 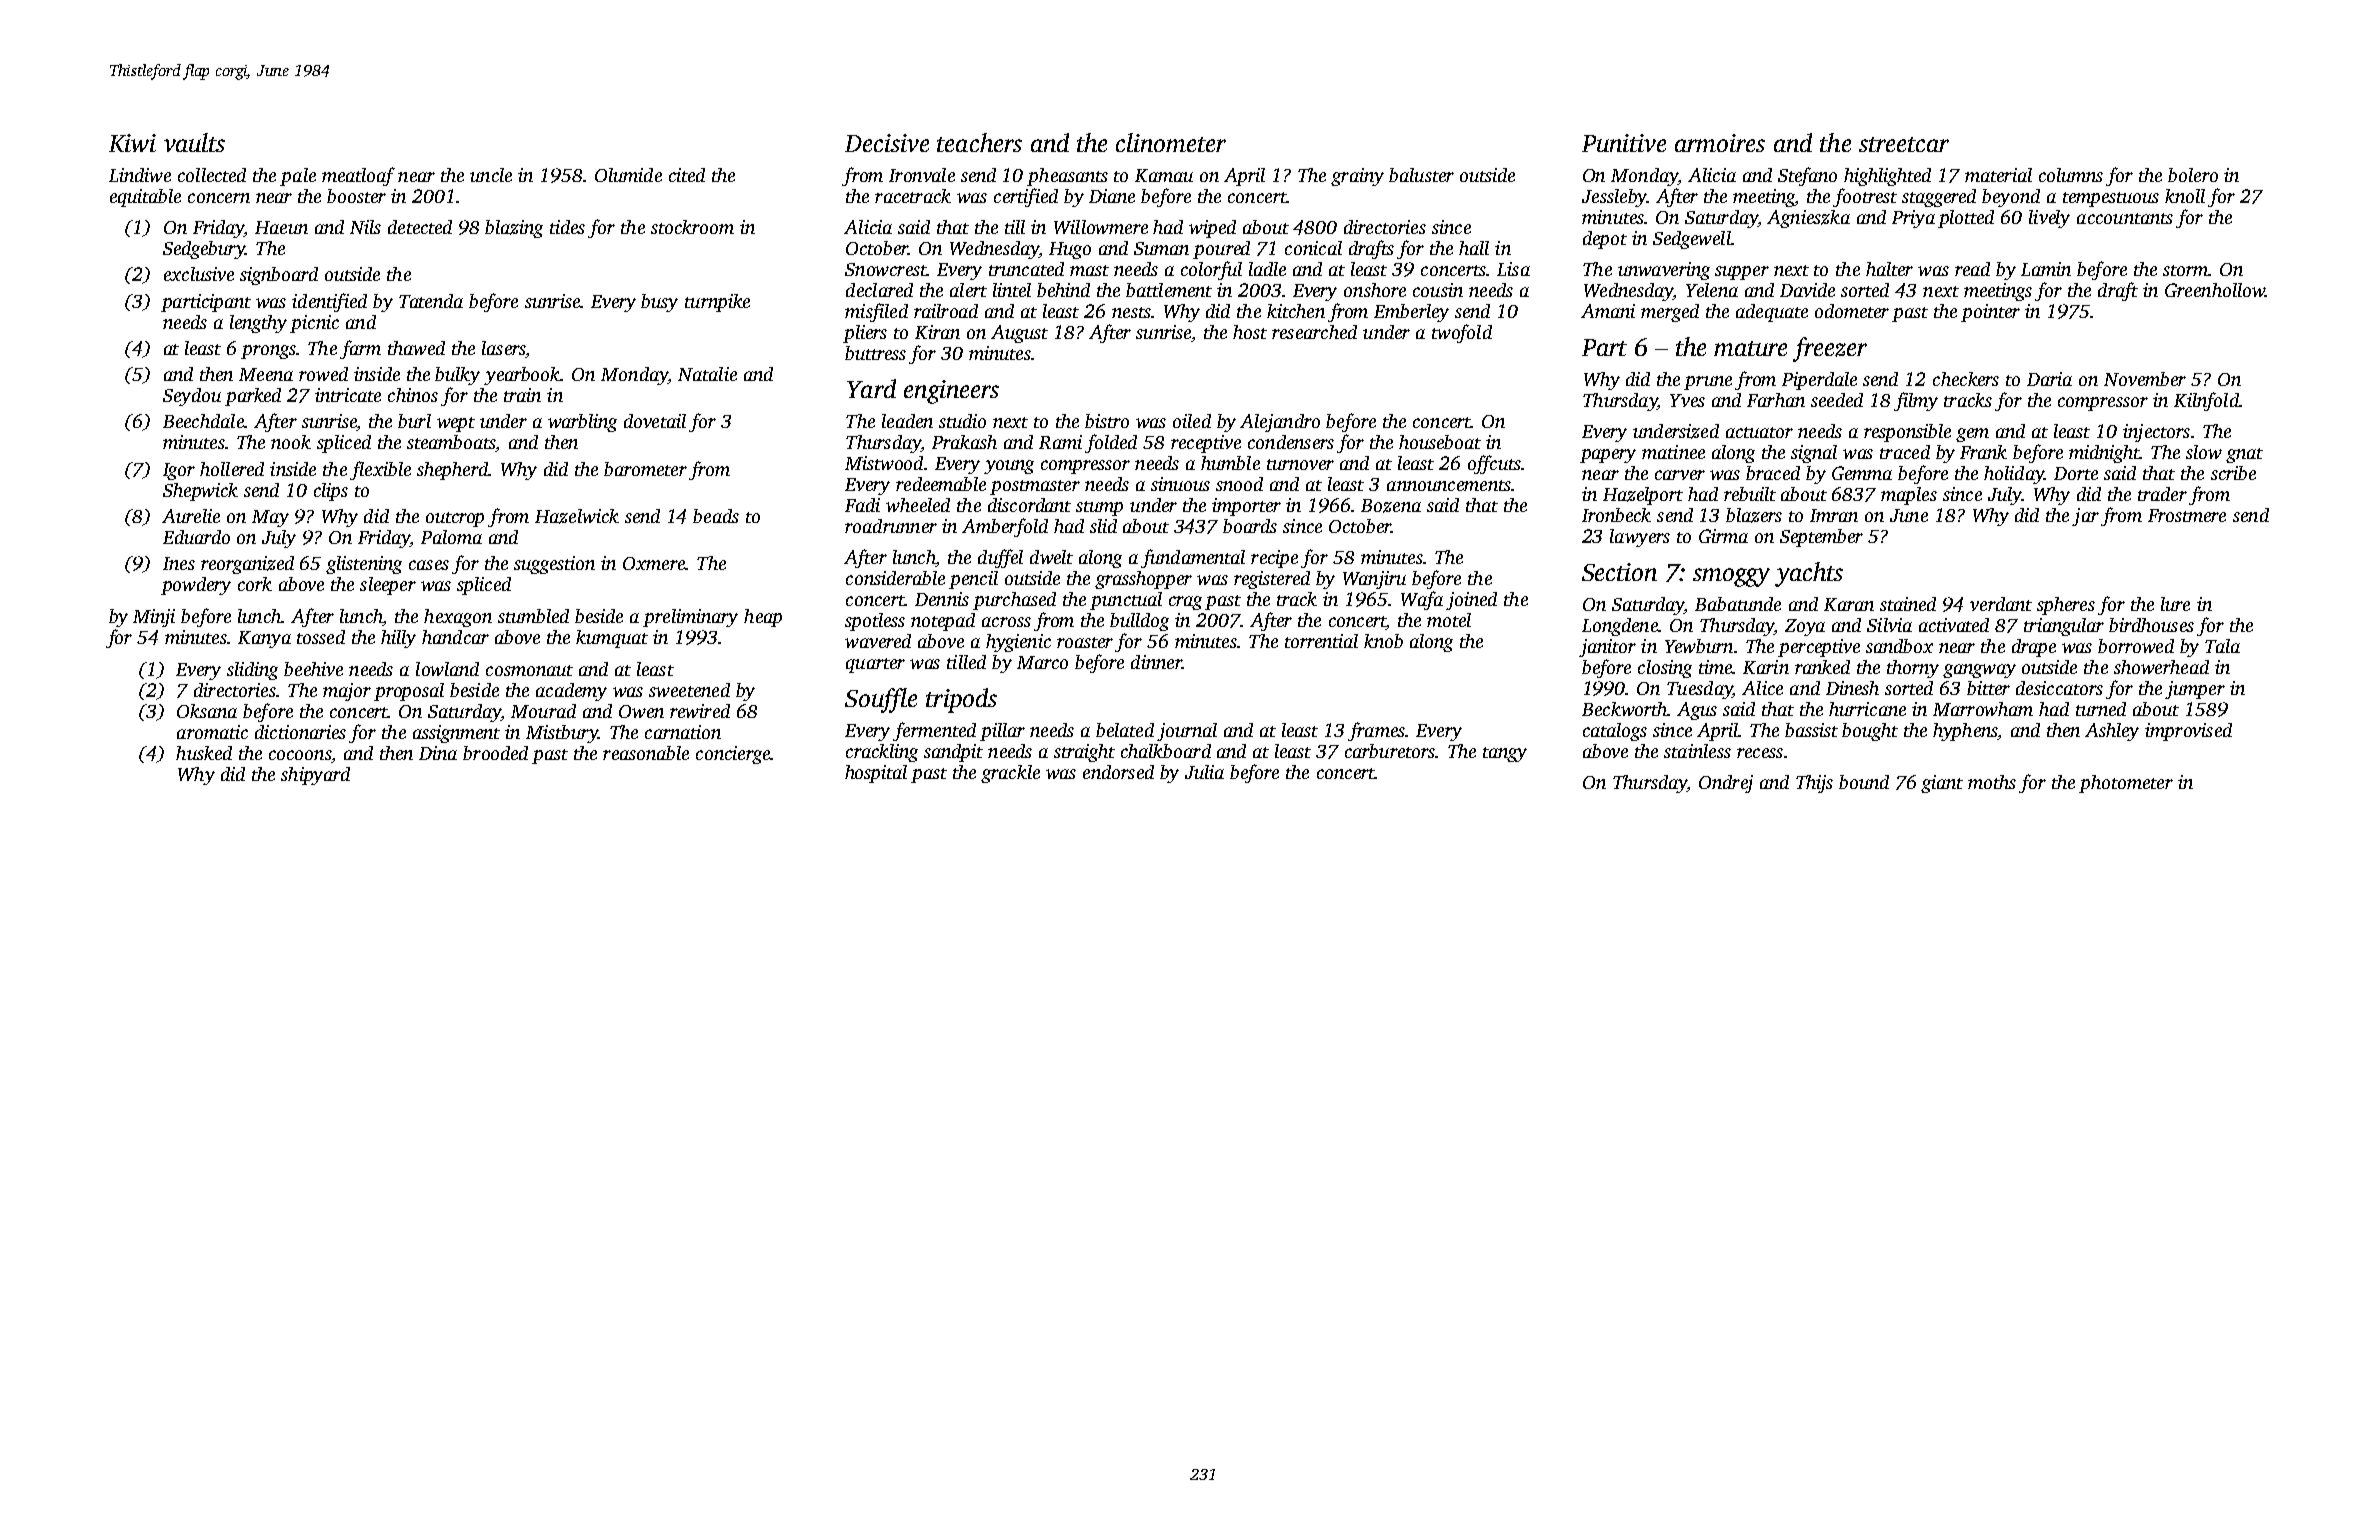 What do you see at coordinates (204, 753) in the document?
I see `husked` at bounding box center [204, 753].
